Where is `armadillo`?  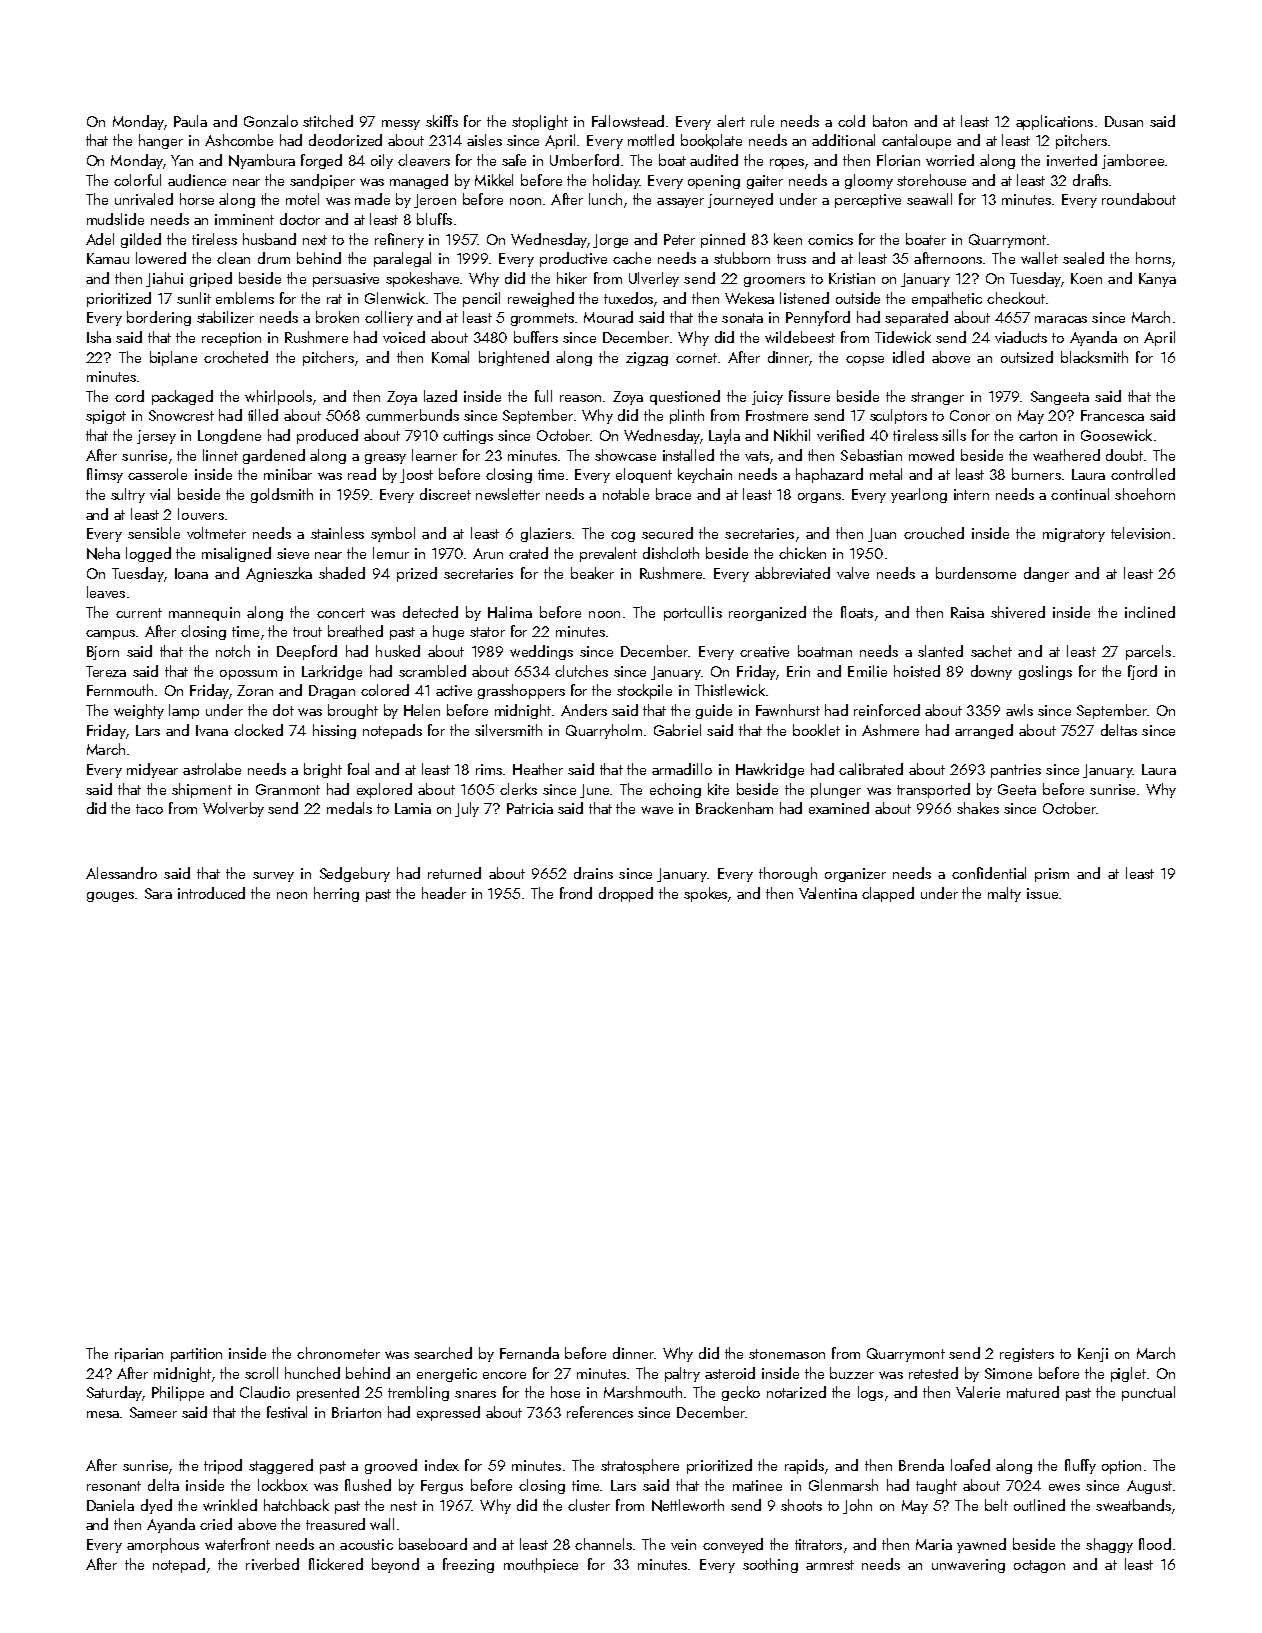
armadillo is located at coordinates (682, 769).
